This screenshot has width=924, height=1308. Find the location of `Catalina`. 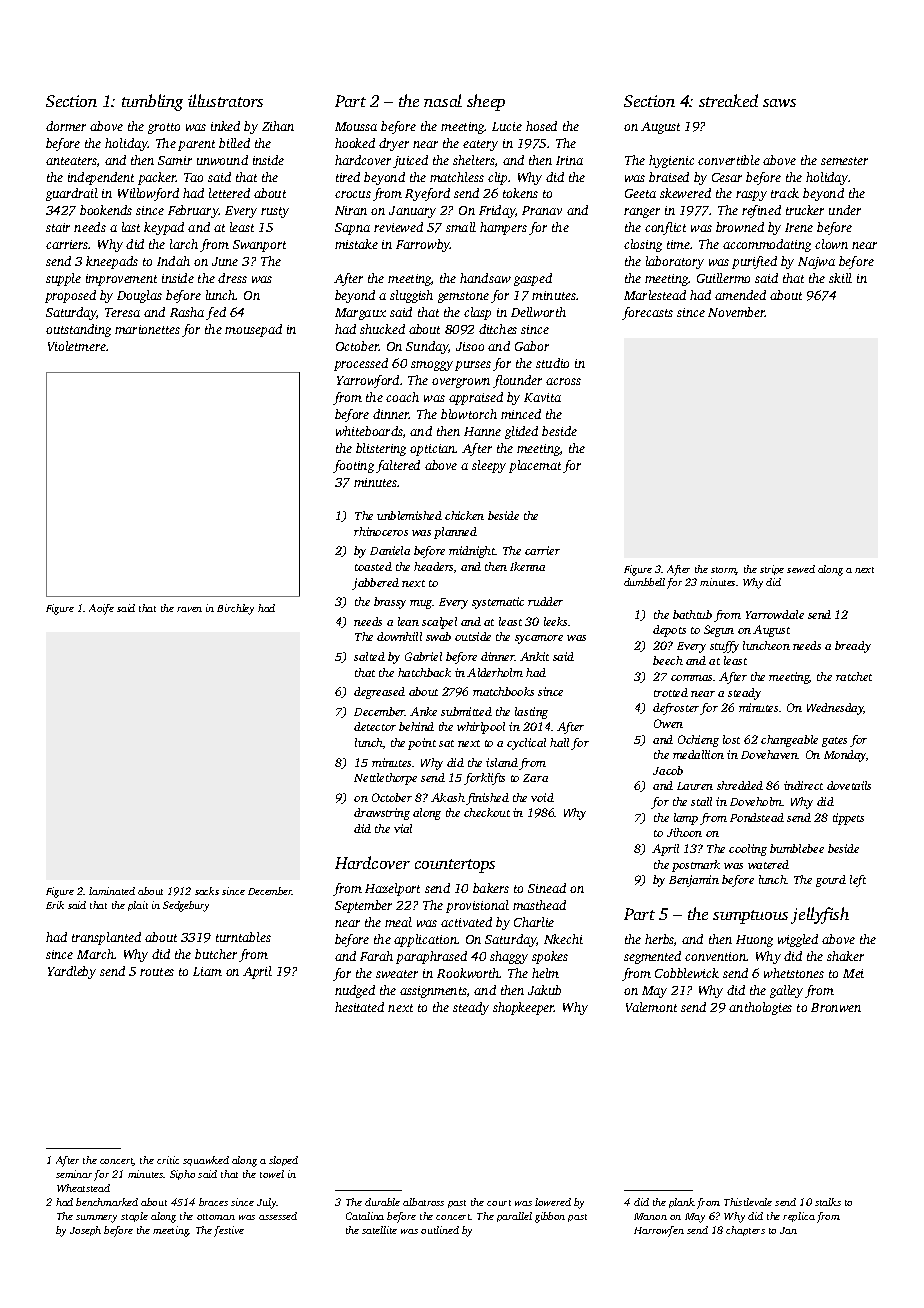

Catalina is located at coordinates (365, 1216).
